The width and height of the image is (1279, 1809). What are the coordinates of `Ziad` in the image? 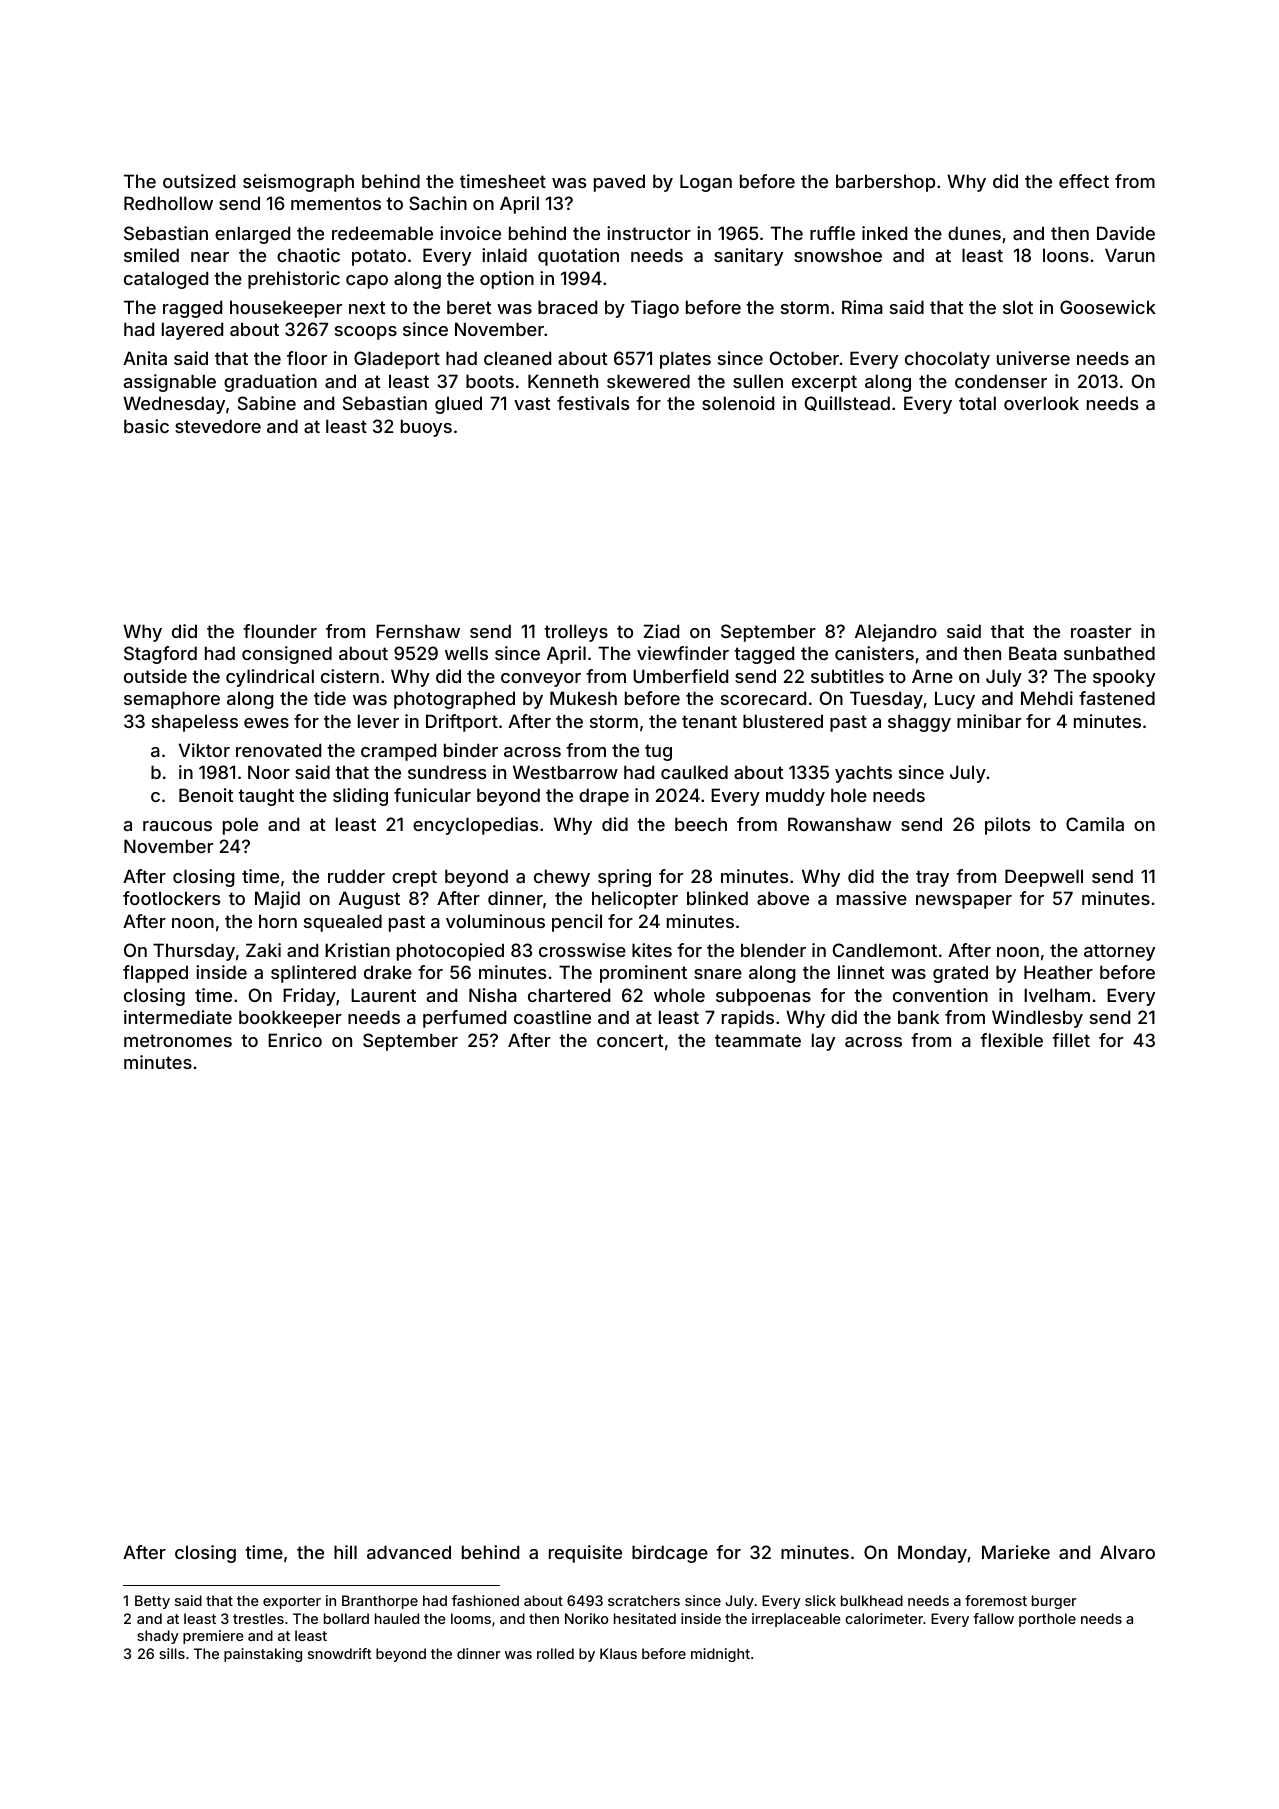 It's located at (661, 631).
